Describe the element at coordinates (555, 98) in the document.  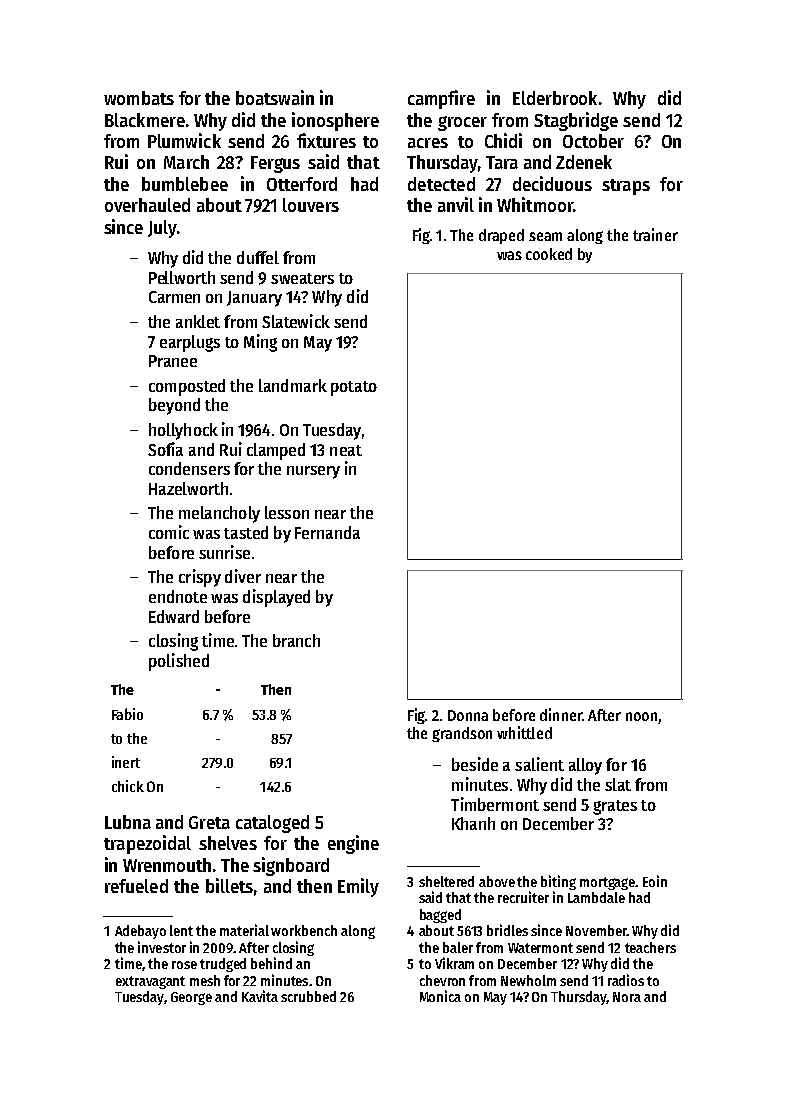
I see `Elderbrook` at that location.
